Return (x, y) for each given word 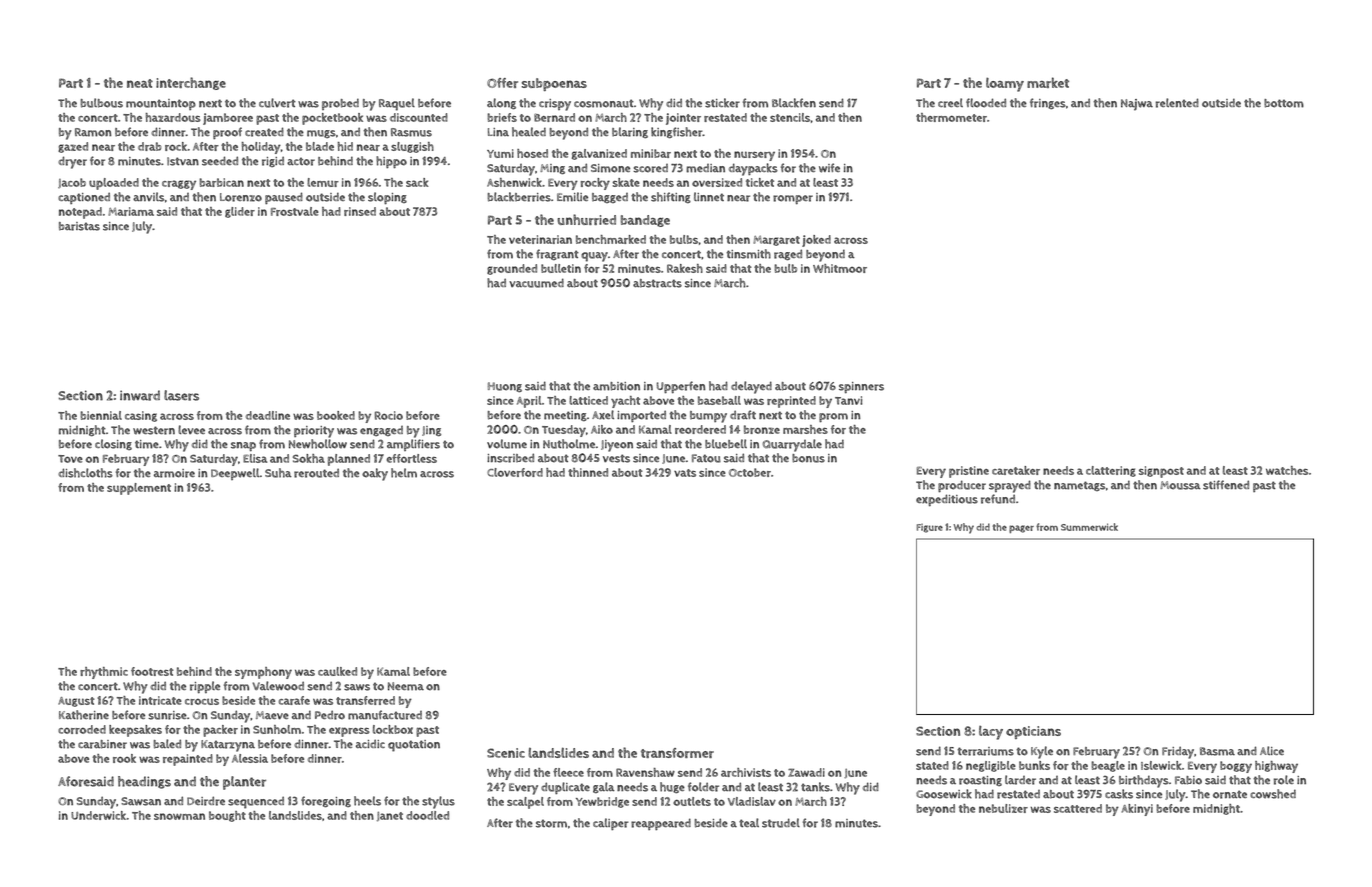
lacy (991, 733)
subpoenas (554, 84)
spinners (861, 387)
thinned (588, 472)
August (76, 702)
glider (240, 212)
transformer (677, 753)
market (1048, 82)
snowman (179, 816)
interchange (191, 83)
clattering (1111, 471)
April (529, 402)
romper (793, 199)
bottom (1284, 103)
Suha (278, 473)
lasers (181, 395)
